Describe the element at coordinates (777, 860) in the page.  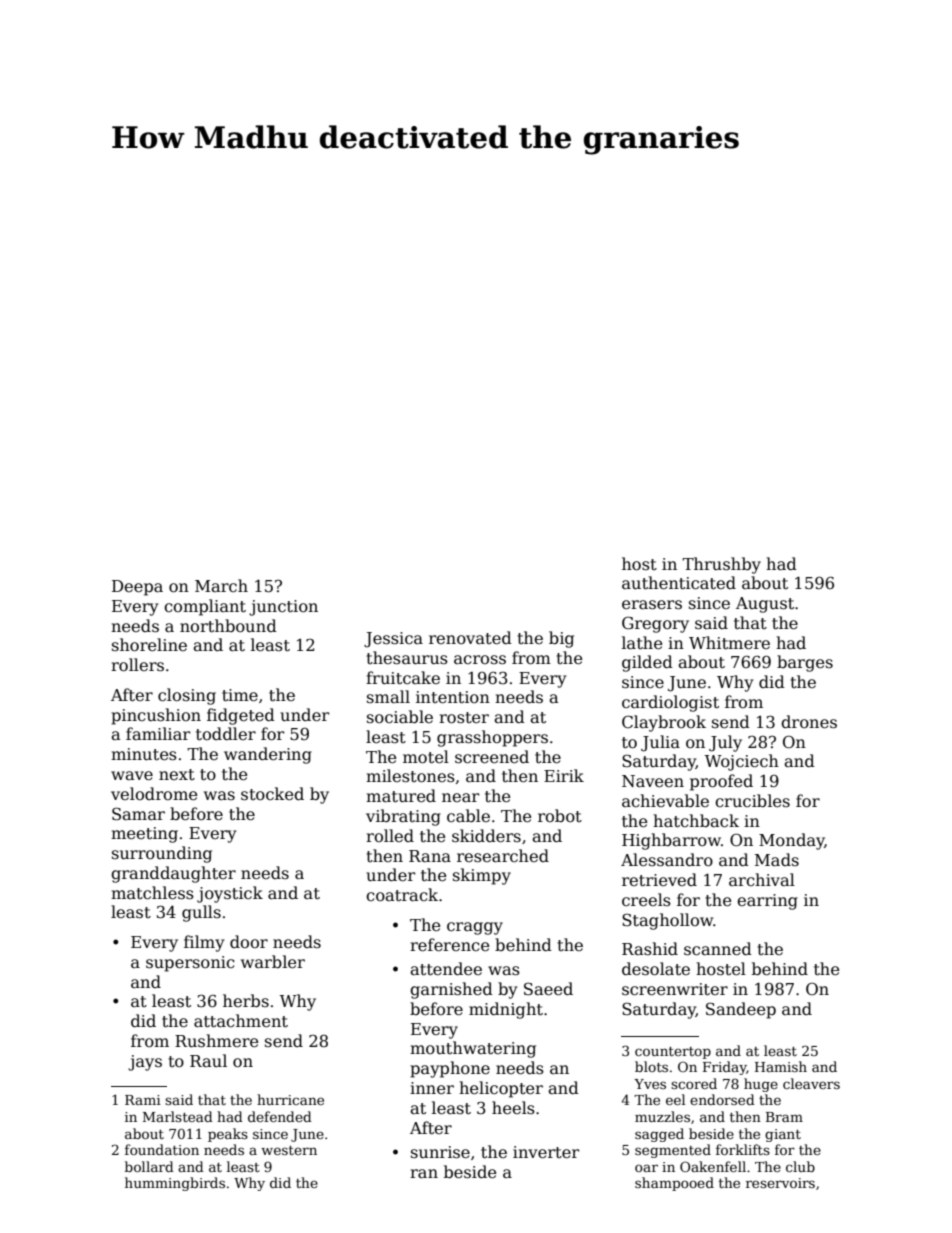
I see `Mads` at that location.
